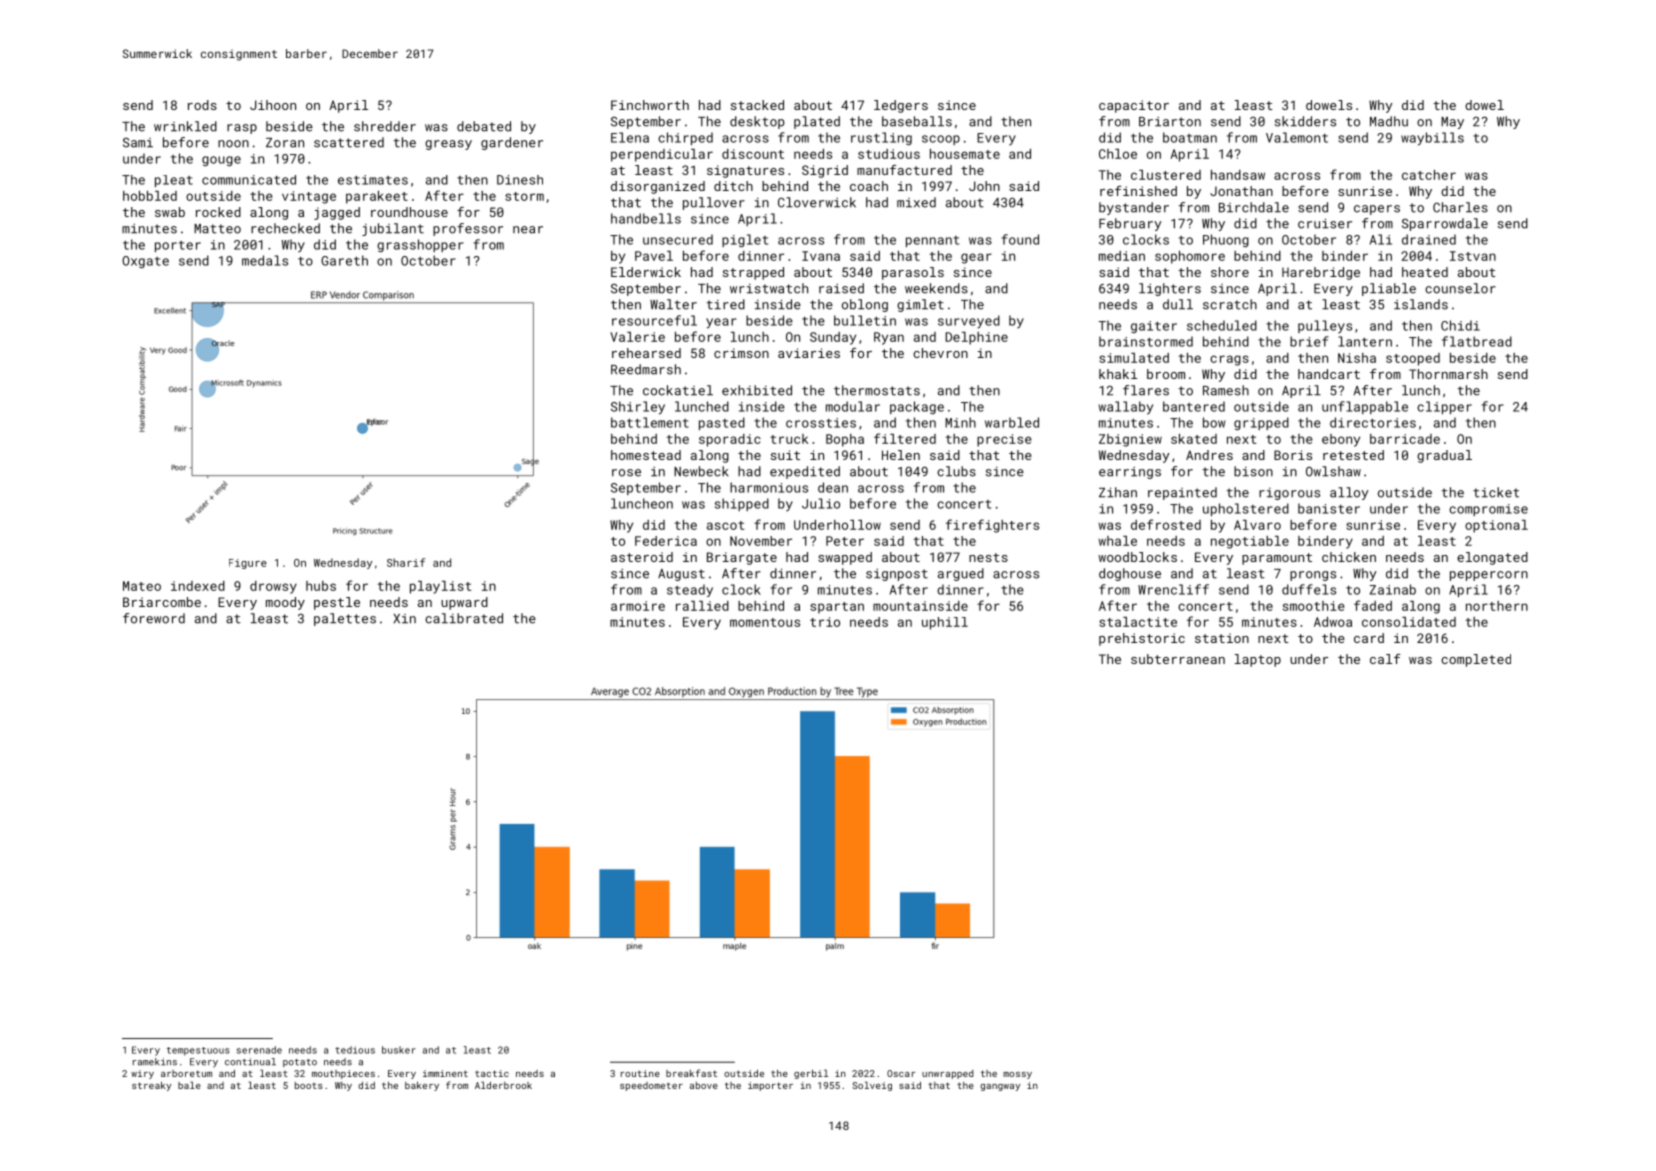 This screenshot has height=1171, width=1656. What do you see at coordinates (626, 473) in the screenshot?
I see `rose` at bounding box center [626, 473].
